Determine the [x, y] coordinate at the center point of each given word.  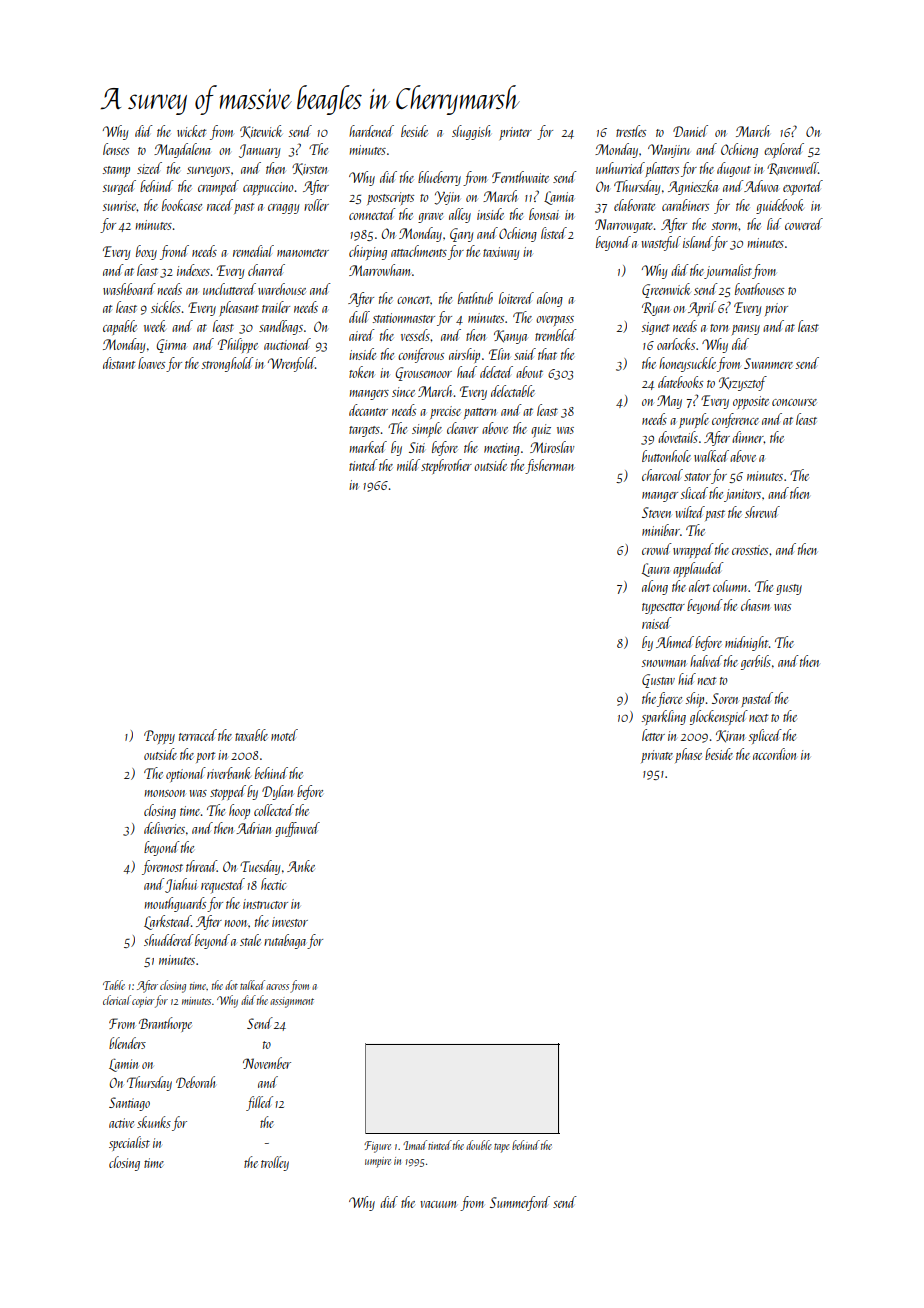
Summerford [520, 1203]
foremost [162, 867]
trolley [275, 1163]
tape [502, 1148]
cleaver [462, 428]
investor [290, 922]
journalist [728, 271]
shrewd [762, 512]
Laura [655, 570]
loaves [151, 363]
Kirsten [309, 169]
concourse [794, 402]
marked [368, 447]
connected [372, 214]
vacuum [438, 1204]
